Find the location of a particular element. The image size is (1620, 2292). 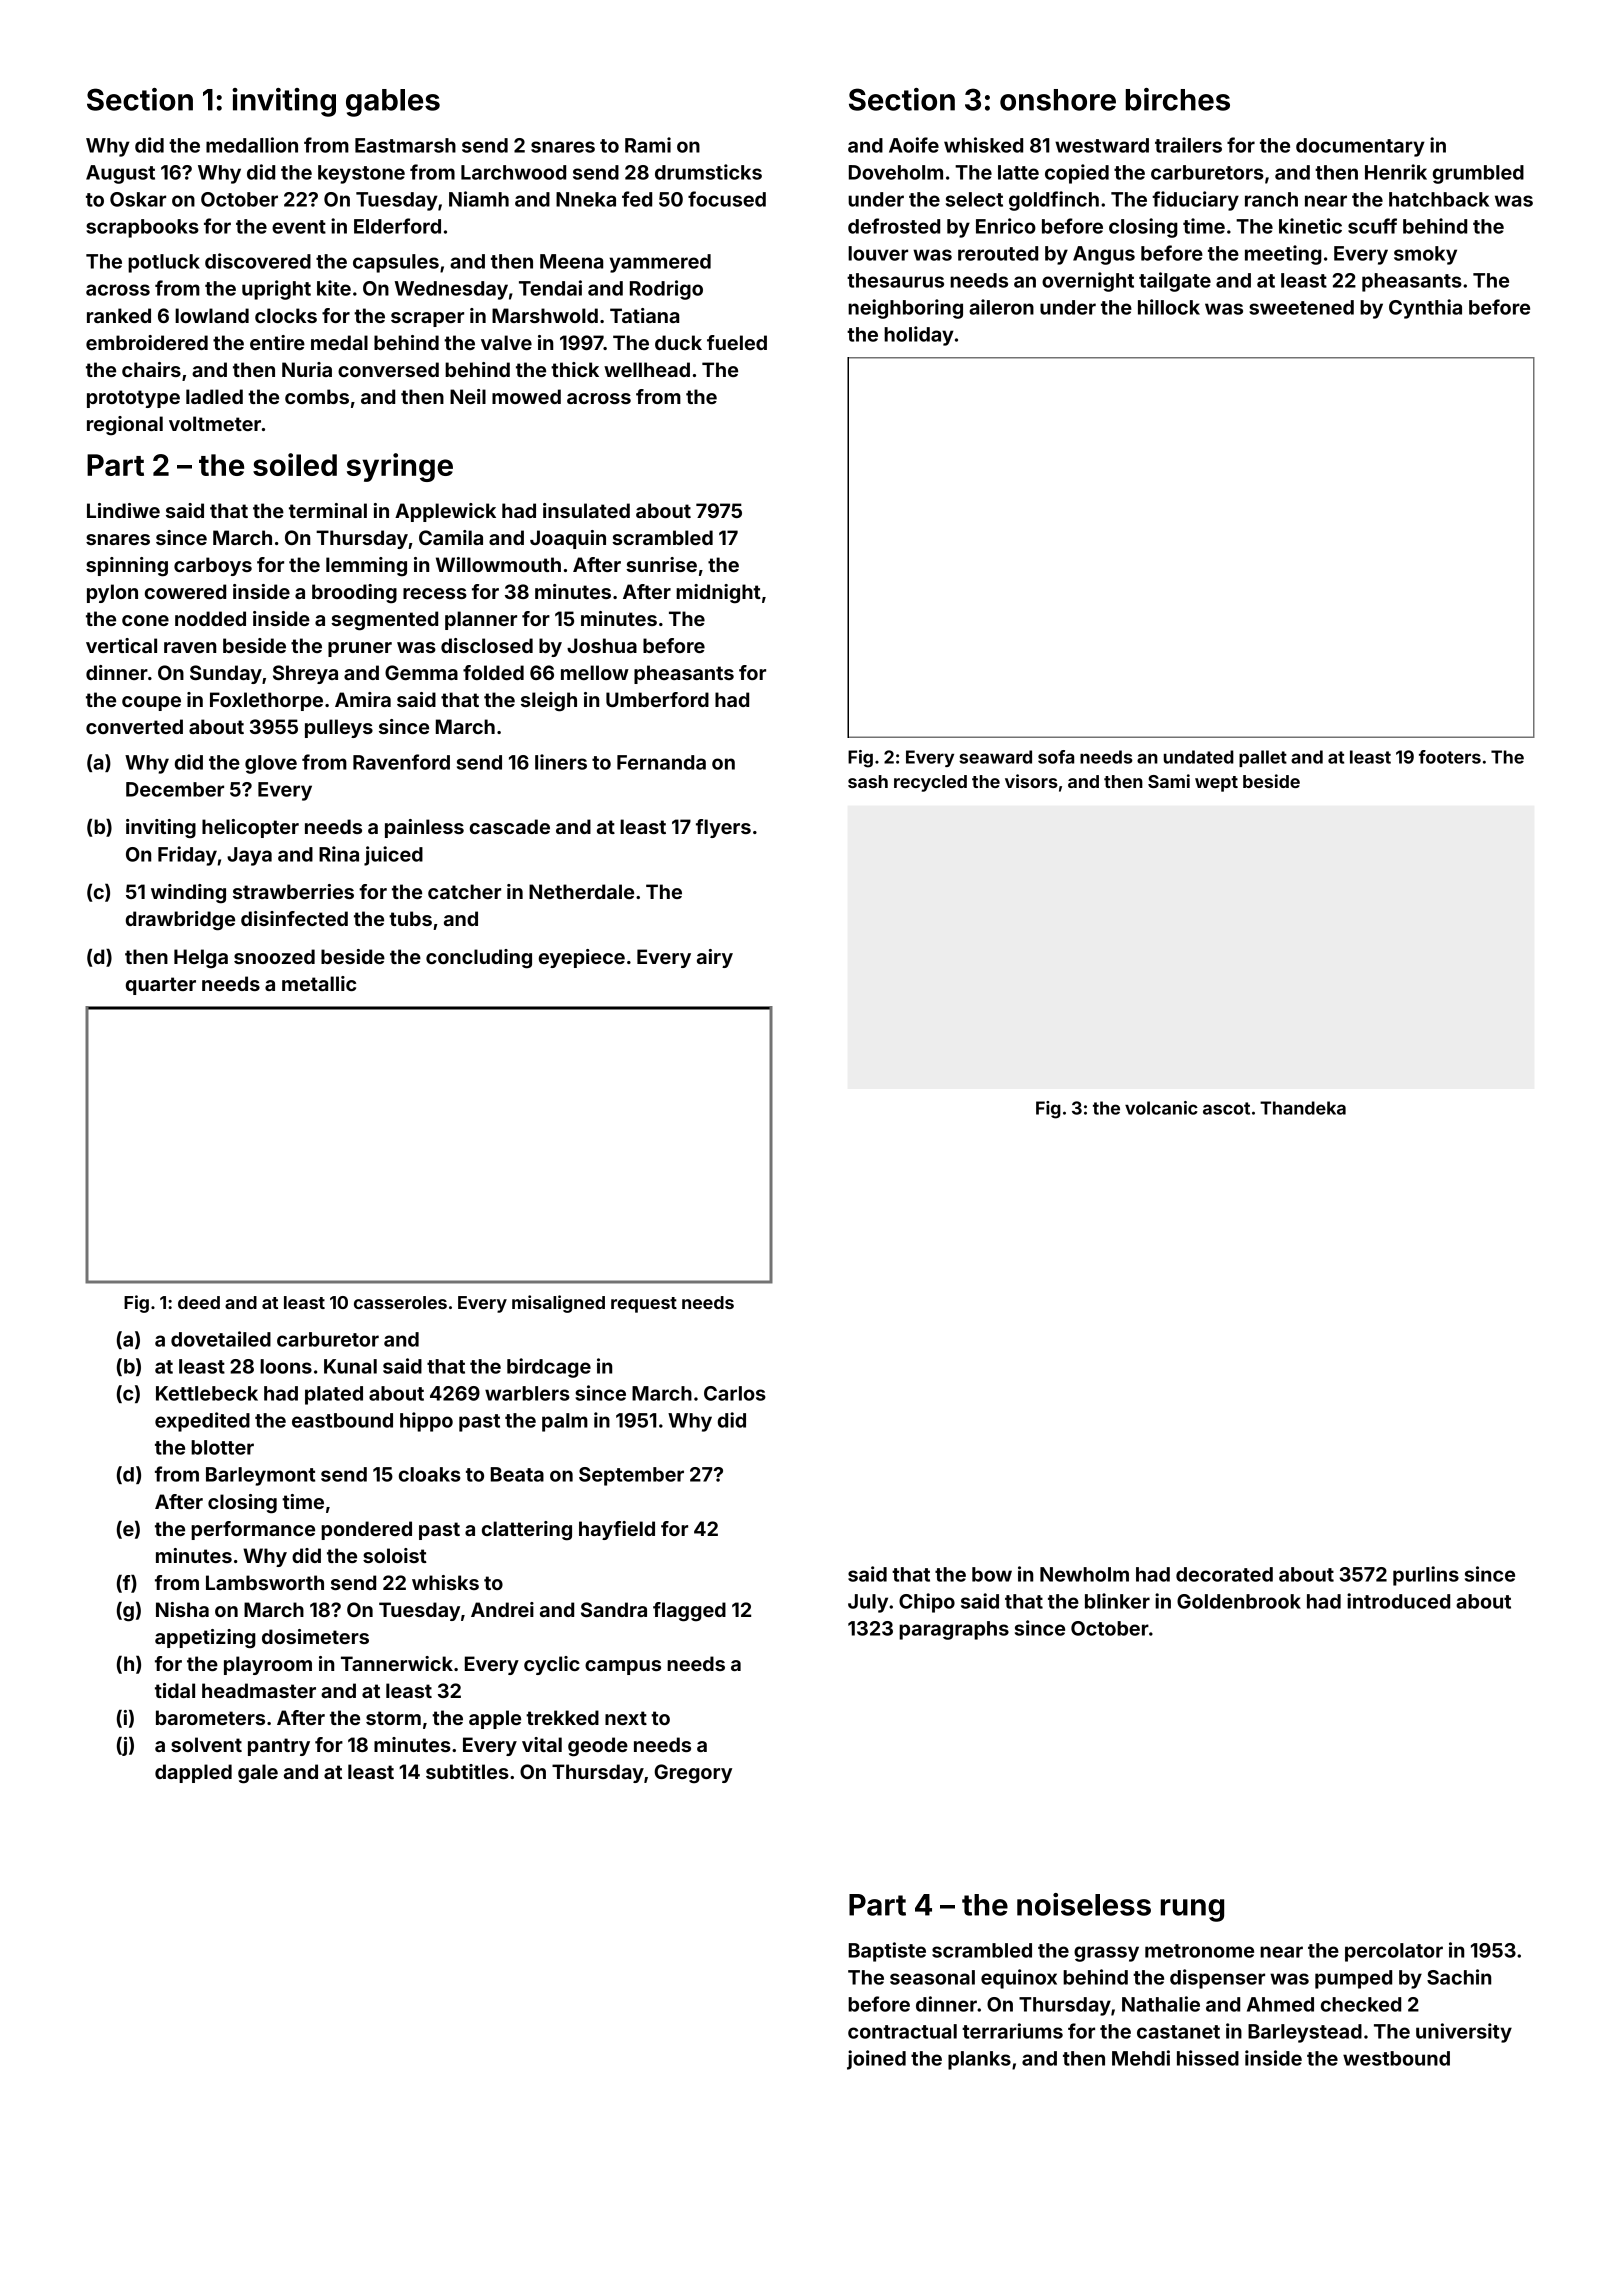

hillock is located at coordinates (1169, 307).
